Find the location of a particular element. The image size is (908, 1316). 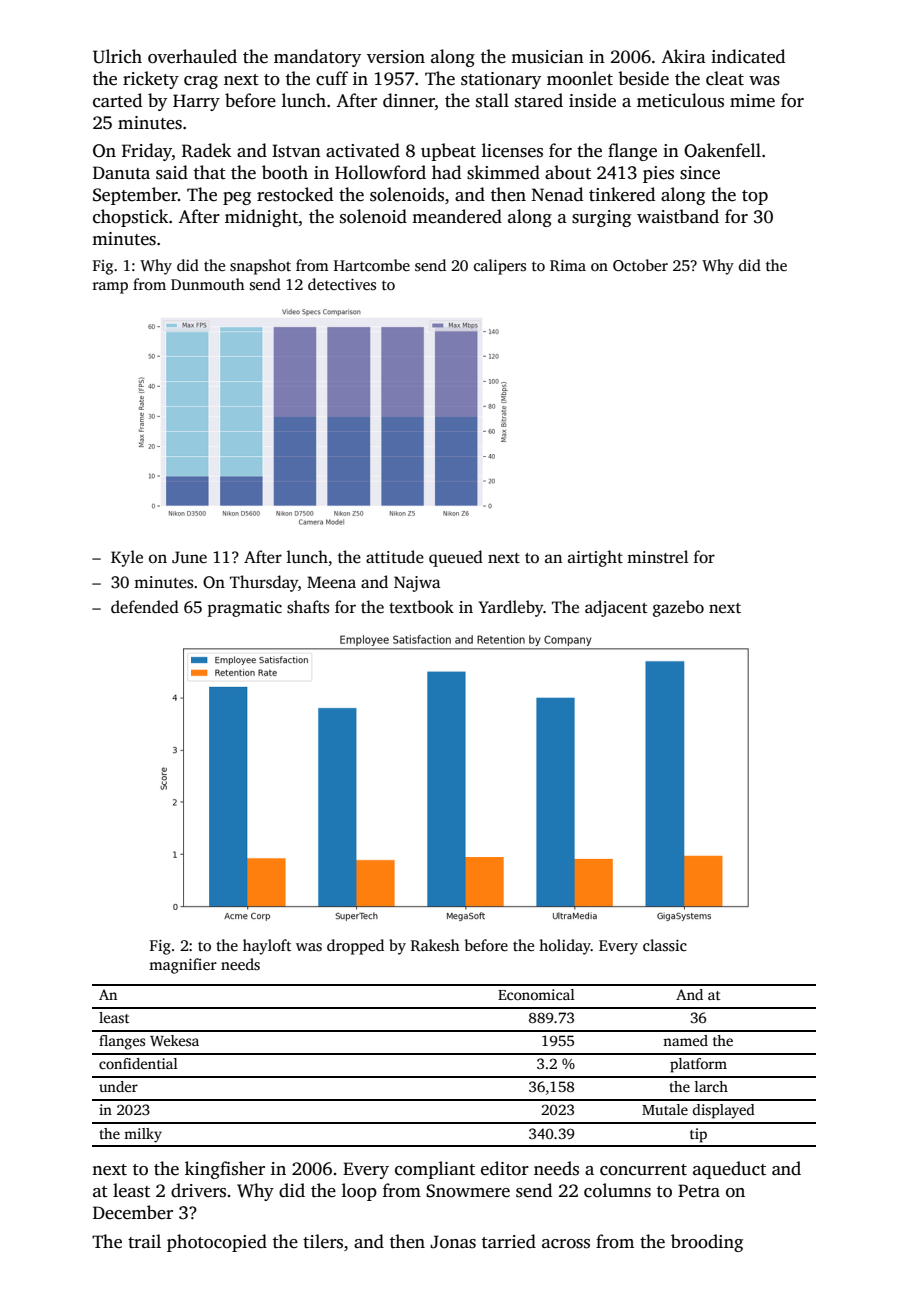

named is located at coordinates (685, 1040).
